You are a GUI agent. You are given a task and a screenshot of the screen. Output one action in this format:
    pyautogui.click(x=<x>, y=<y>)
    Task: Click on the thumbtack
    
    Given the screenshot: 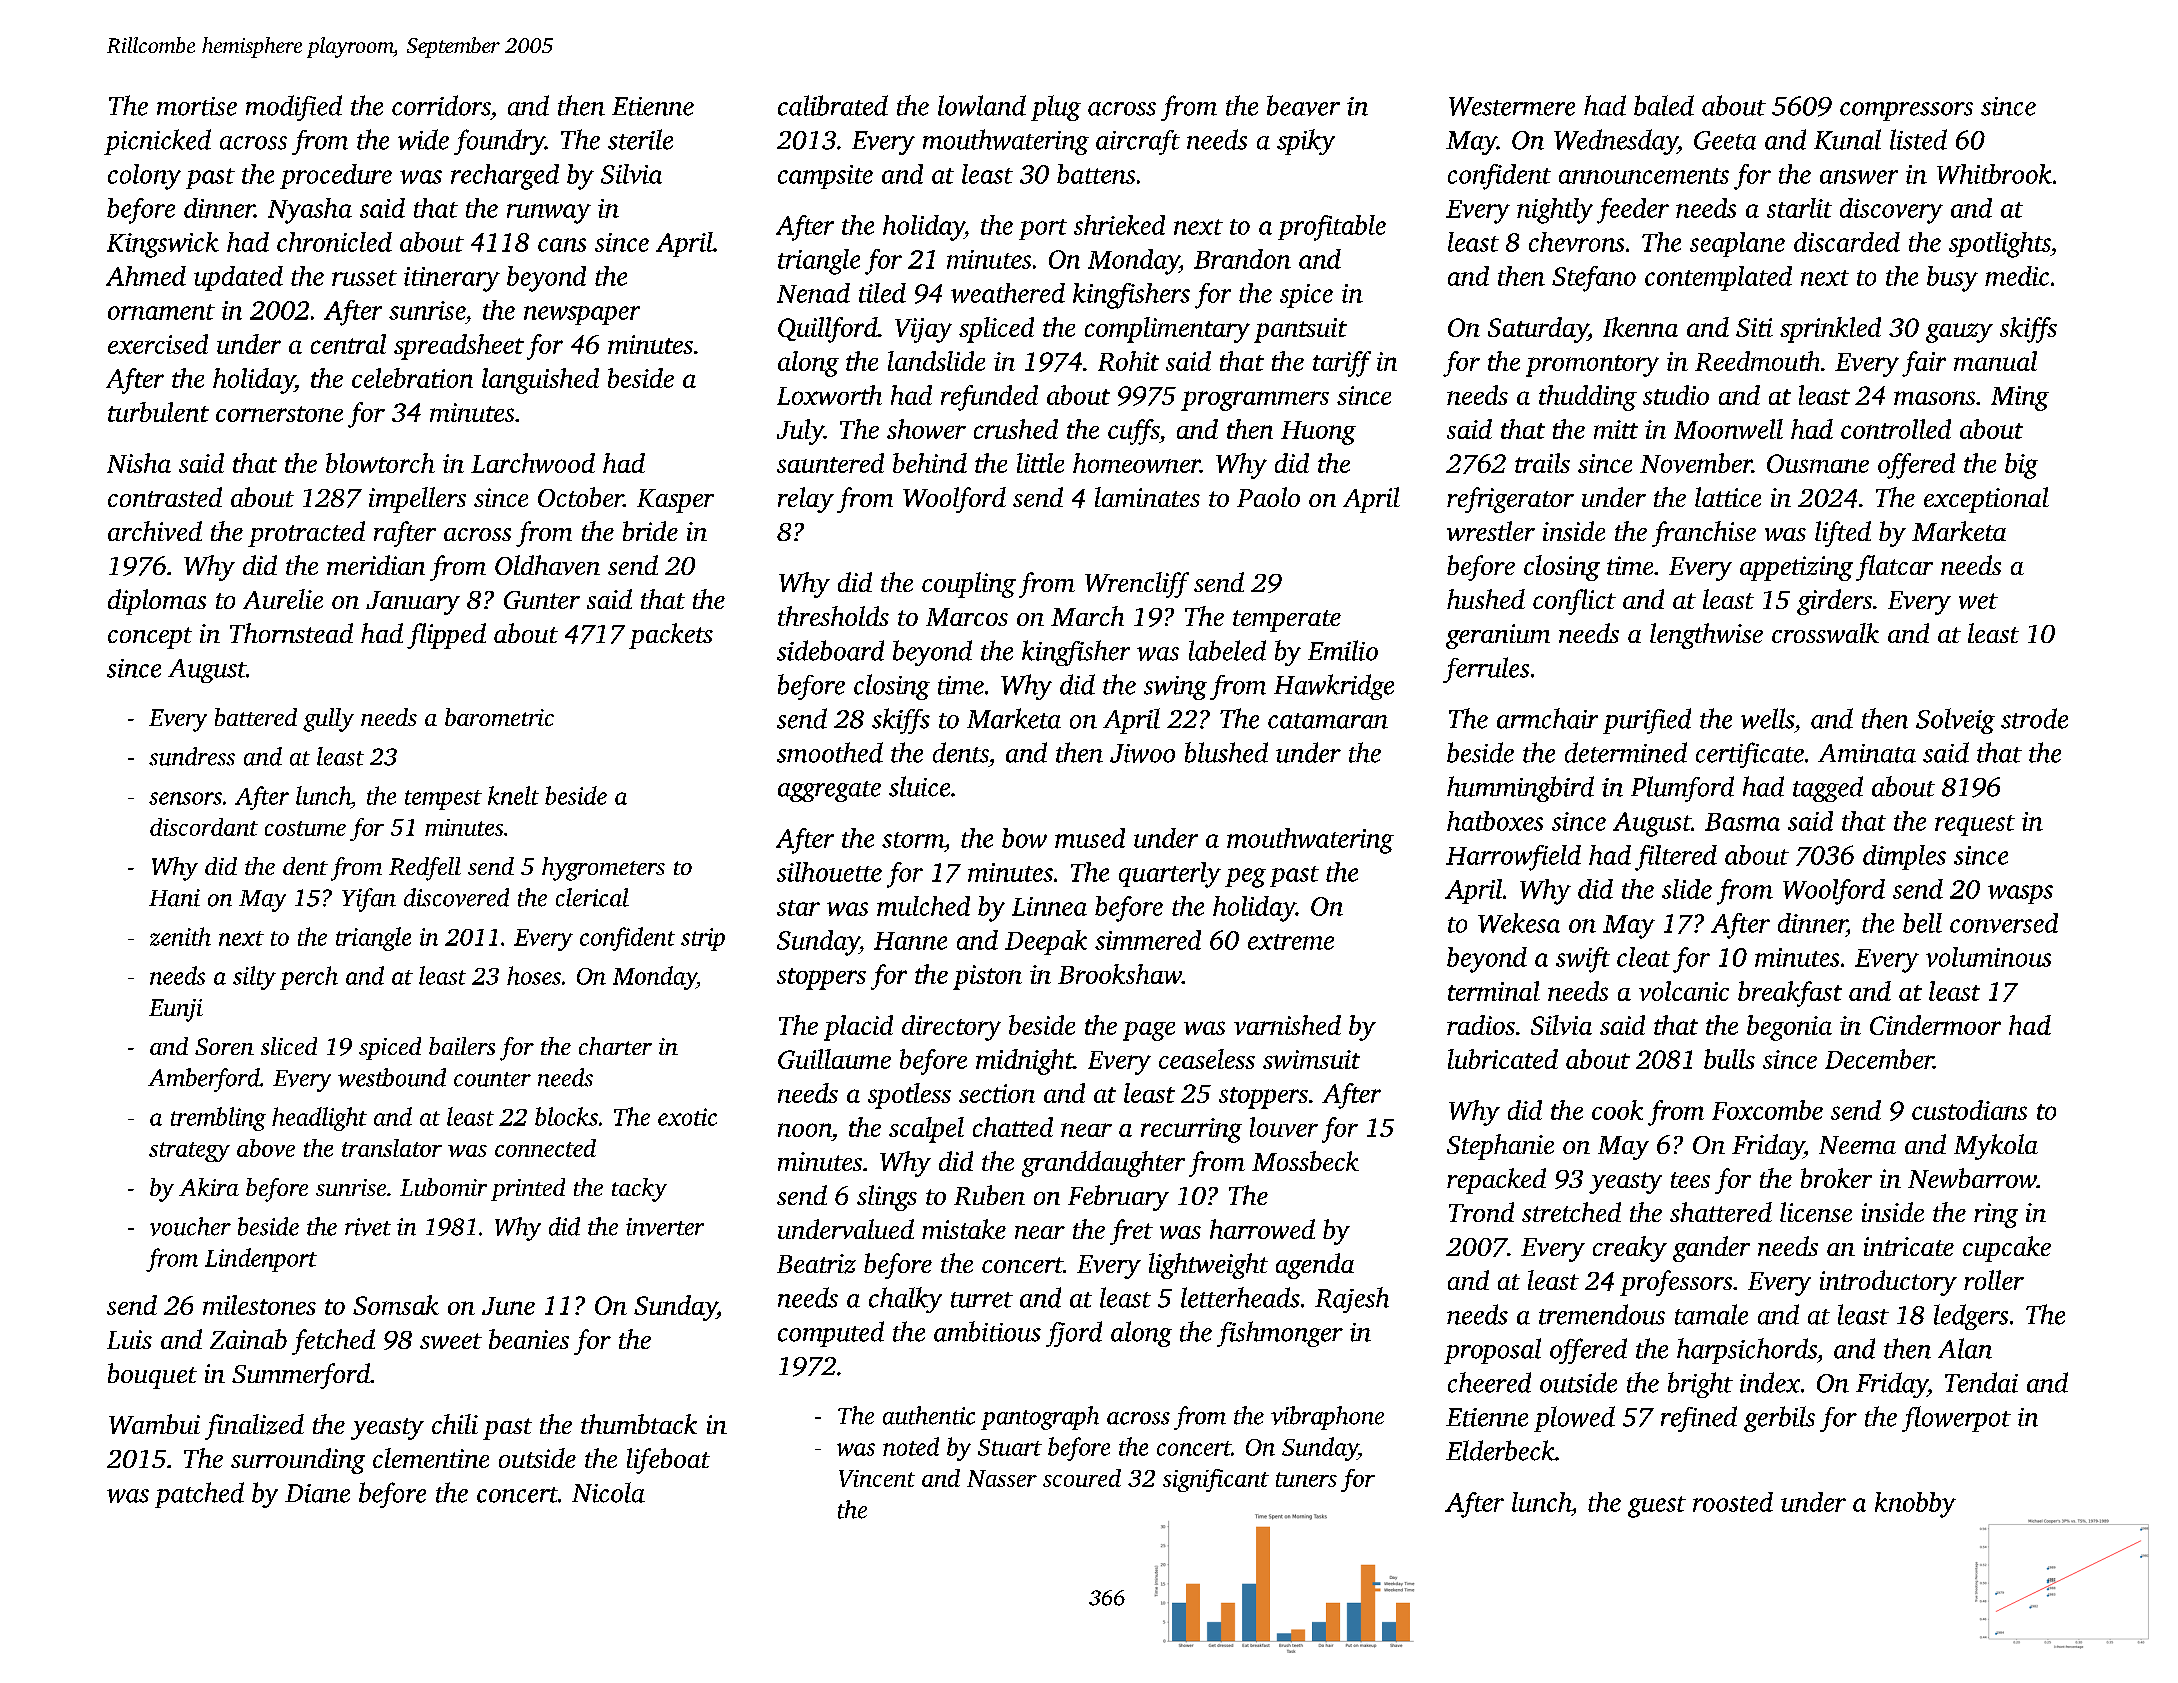 What is the action you would take?
    pyautogui.click(x=639, y=1424)
